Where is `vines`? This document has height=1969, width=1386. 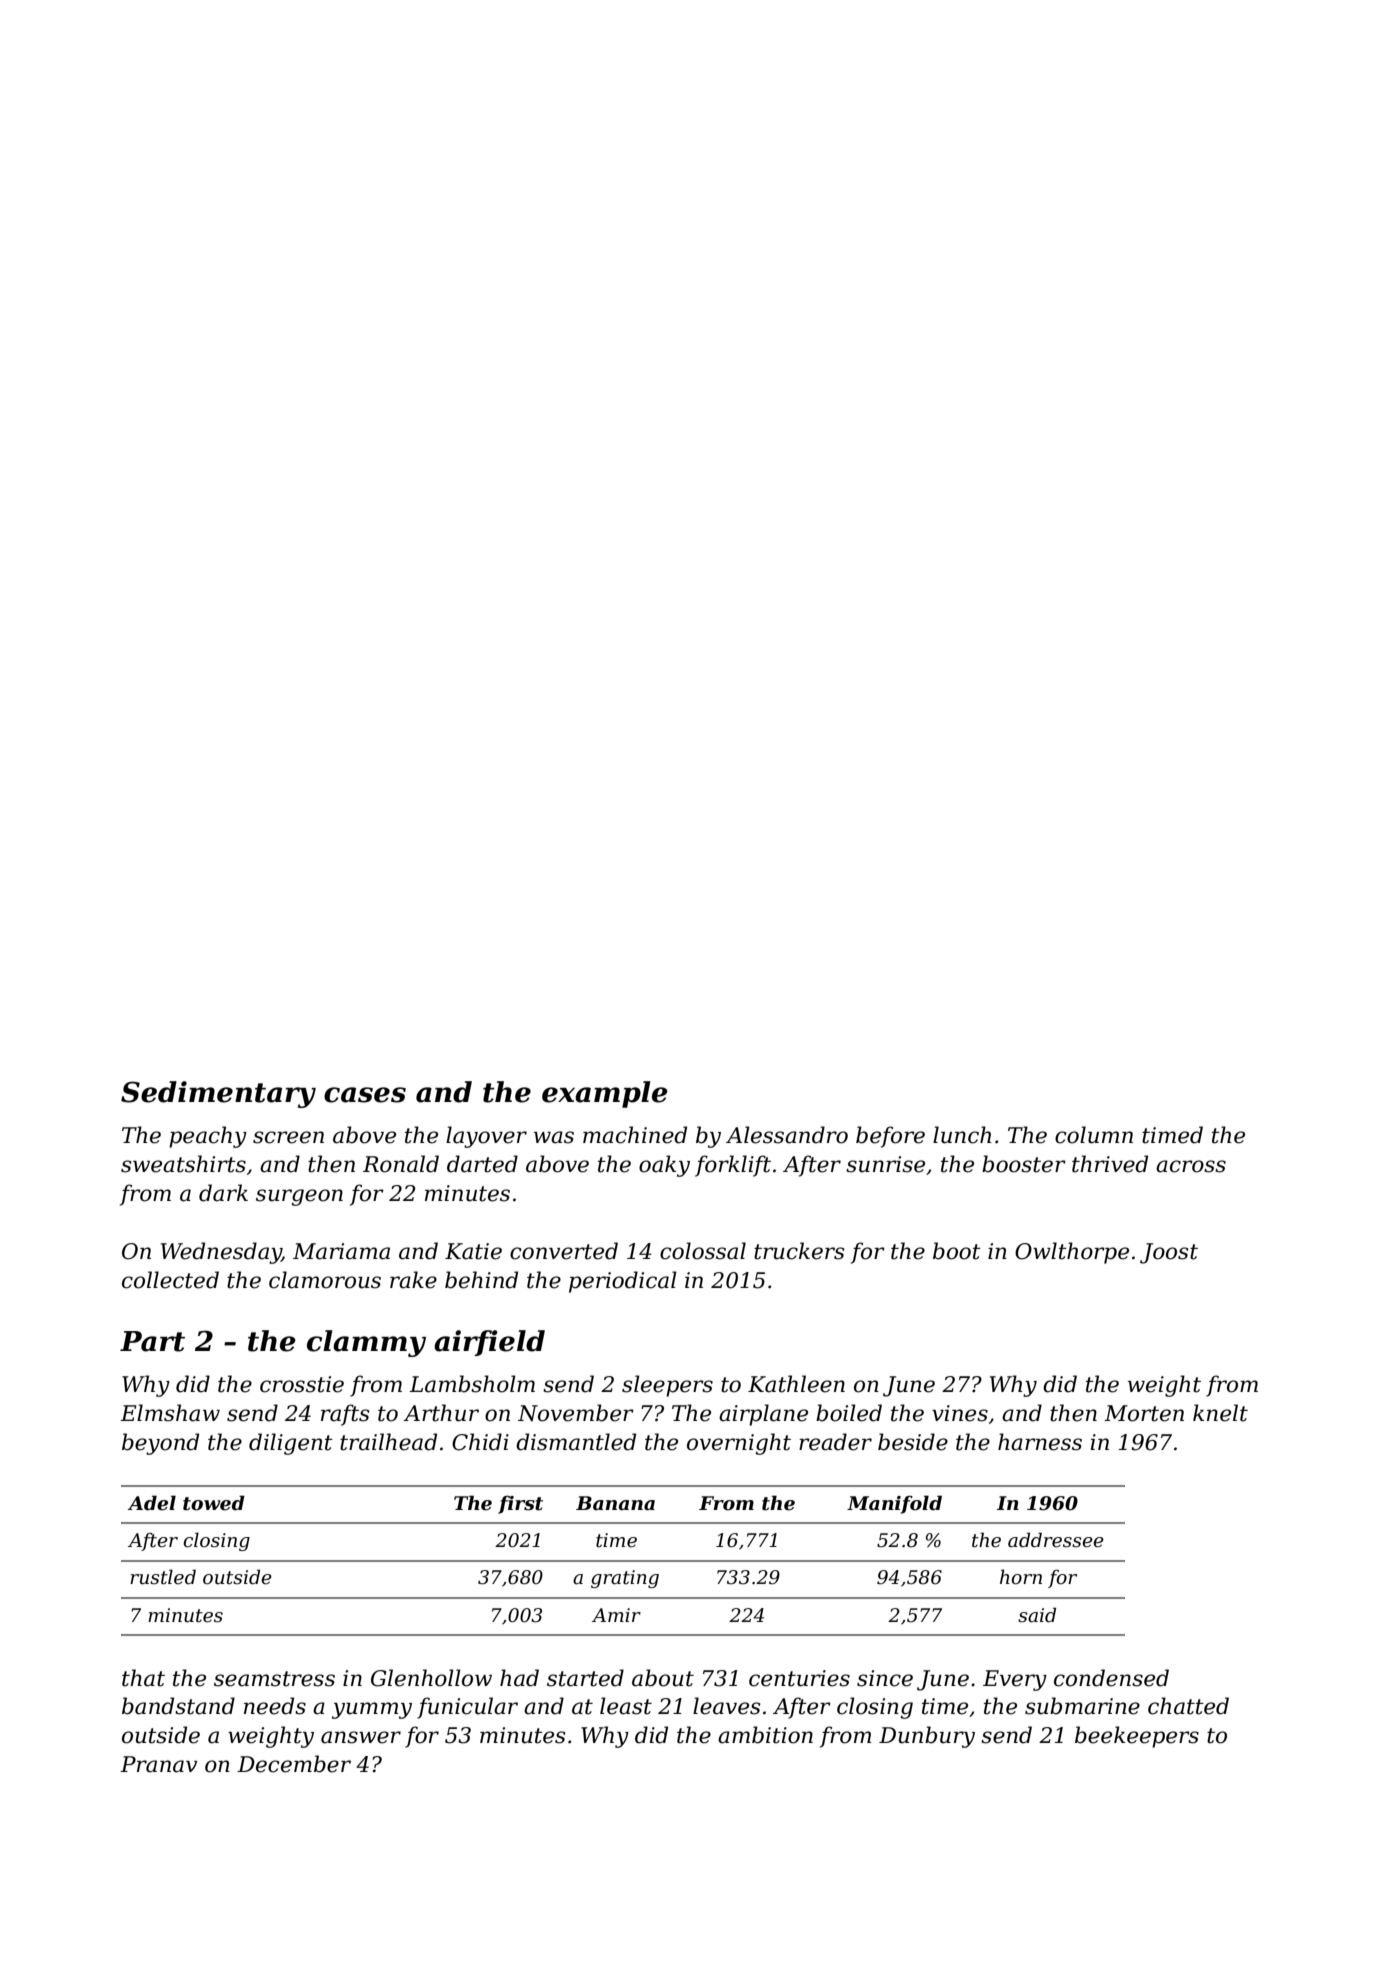
vines is located at coordinates (960, 1413).
